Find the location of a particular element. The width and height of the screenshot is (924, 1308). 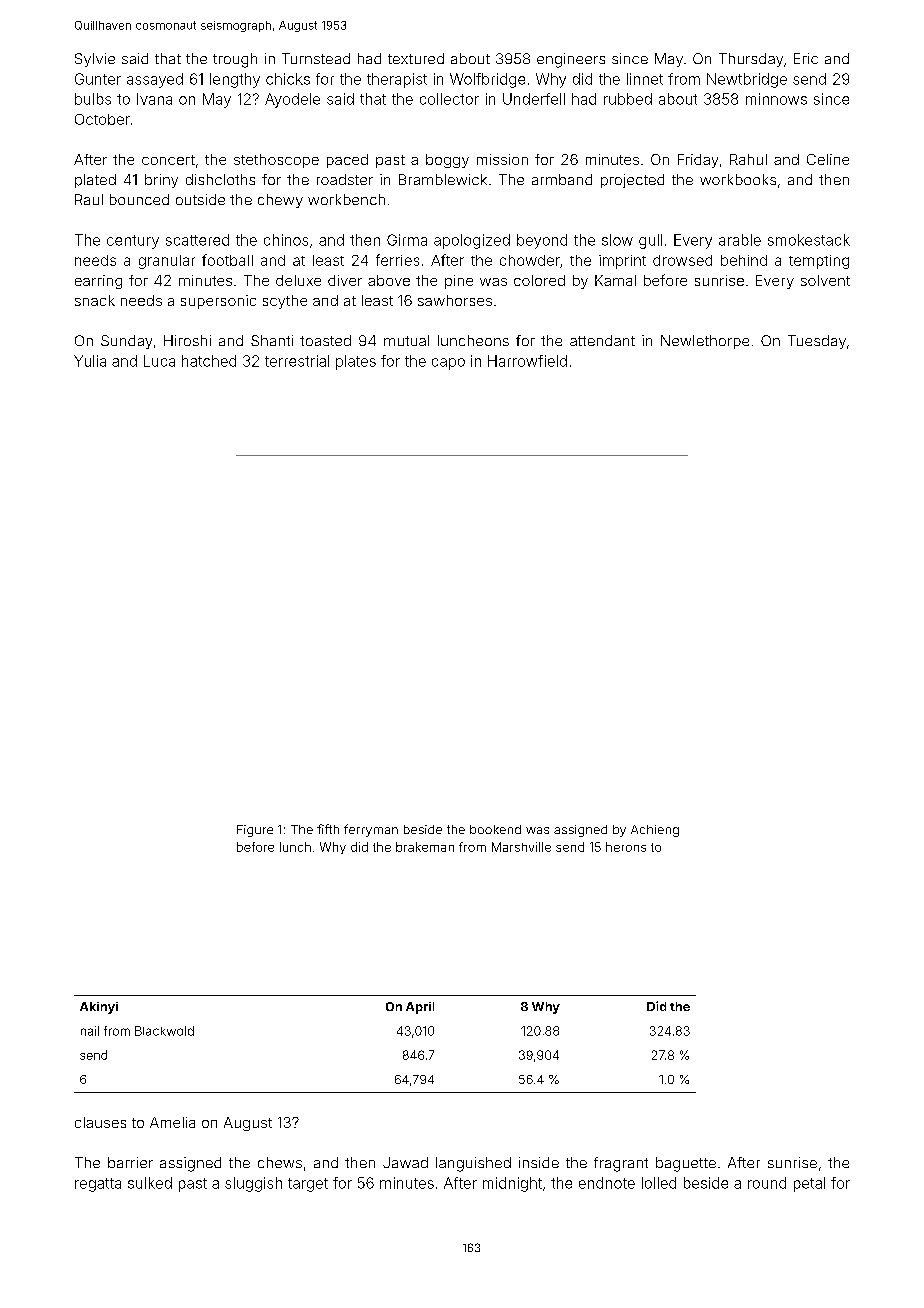

petal is located at coordinates (809, 1184).
